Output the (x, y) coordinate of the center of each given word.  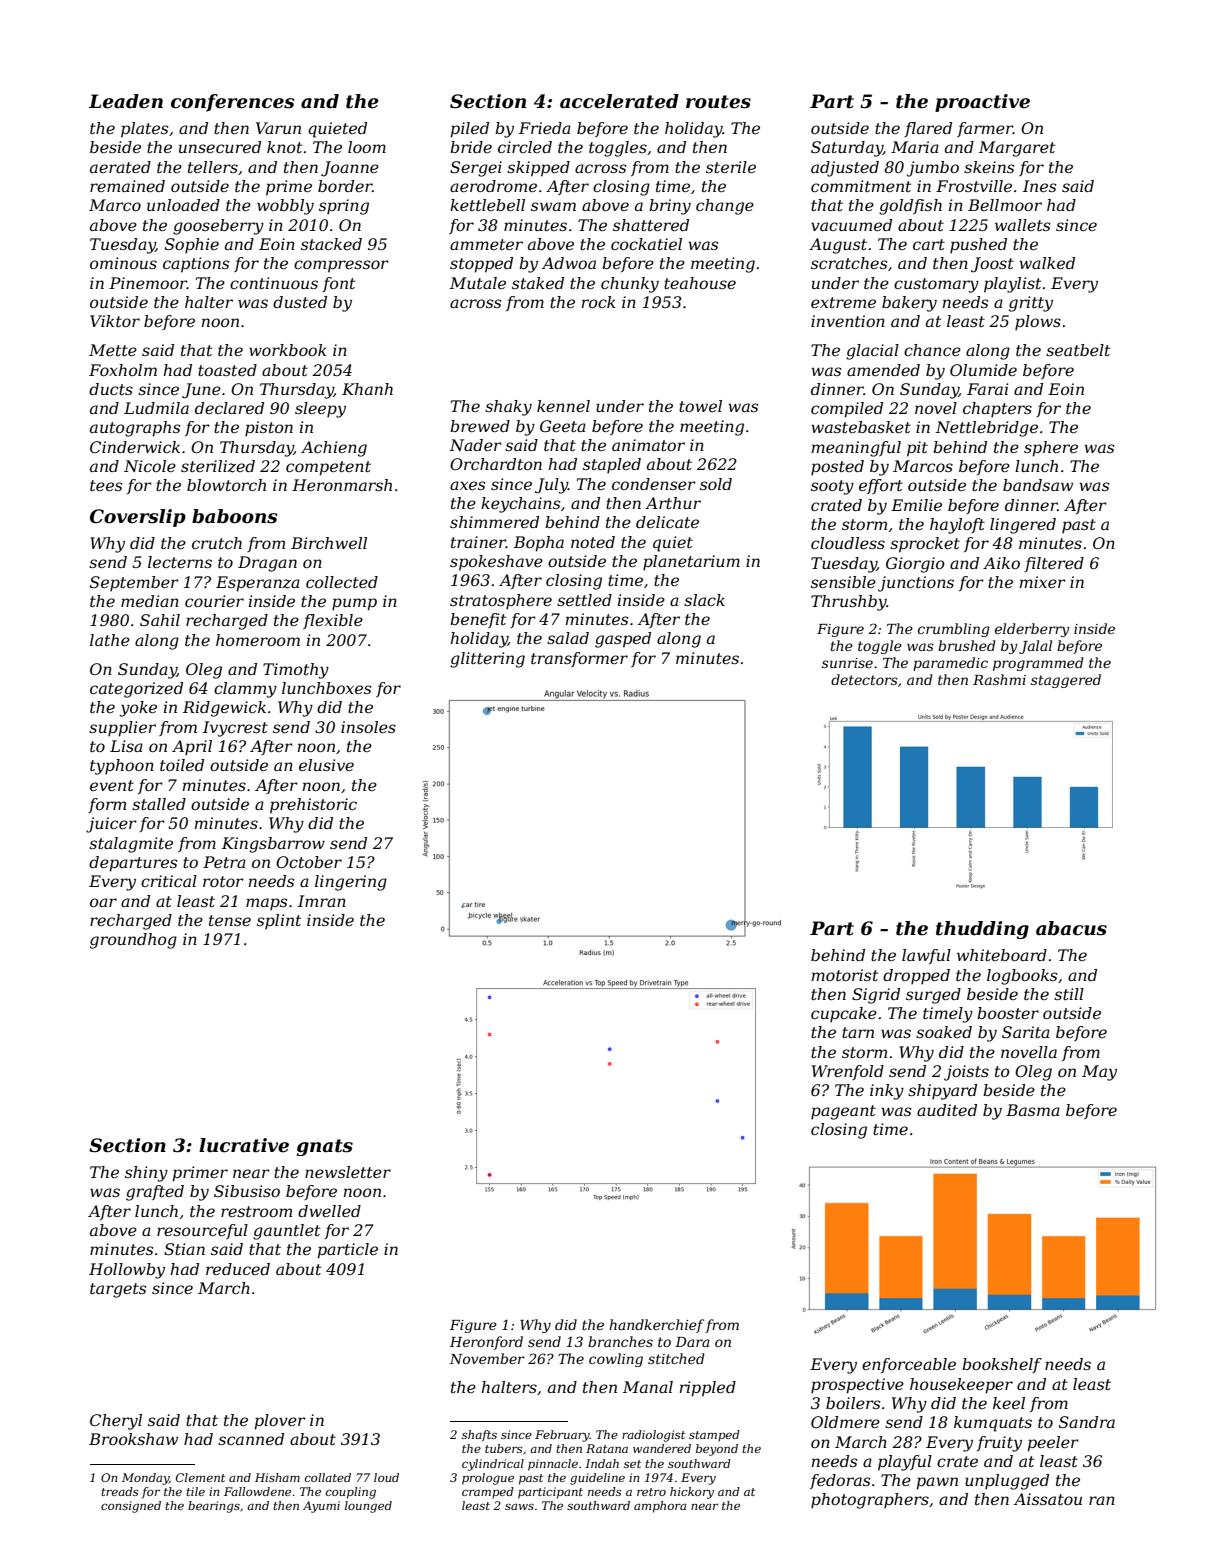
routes (718, 102)
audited (947, 1110)
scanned (251, 1439)
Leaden (126, 101)
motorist (845, 975)
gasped (623, 640)
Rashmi (999, 679)
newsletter (348, 1172)
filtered (1054, 564)
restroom (256, 1211)
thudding (982, 930)
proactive (982, 103)
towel (700, 406)
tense (230, 920)
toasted (227, 370)
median (150, 601)
